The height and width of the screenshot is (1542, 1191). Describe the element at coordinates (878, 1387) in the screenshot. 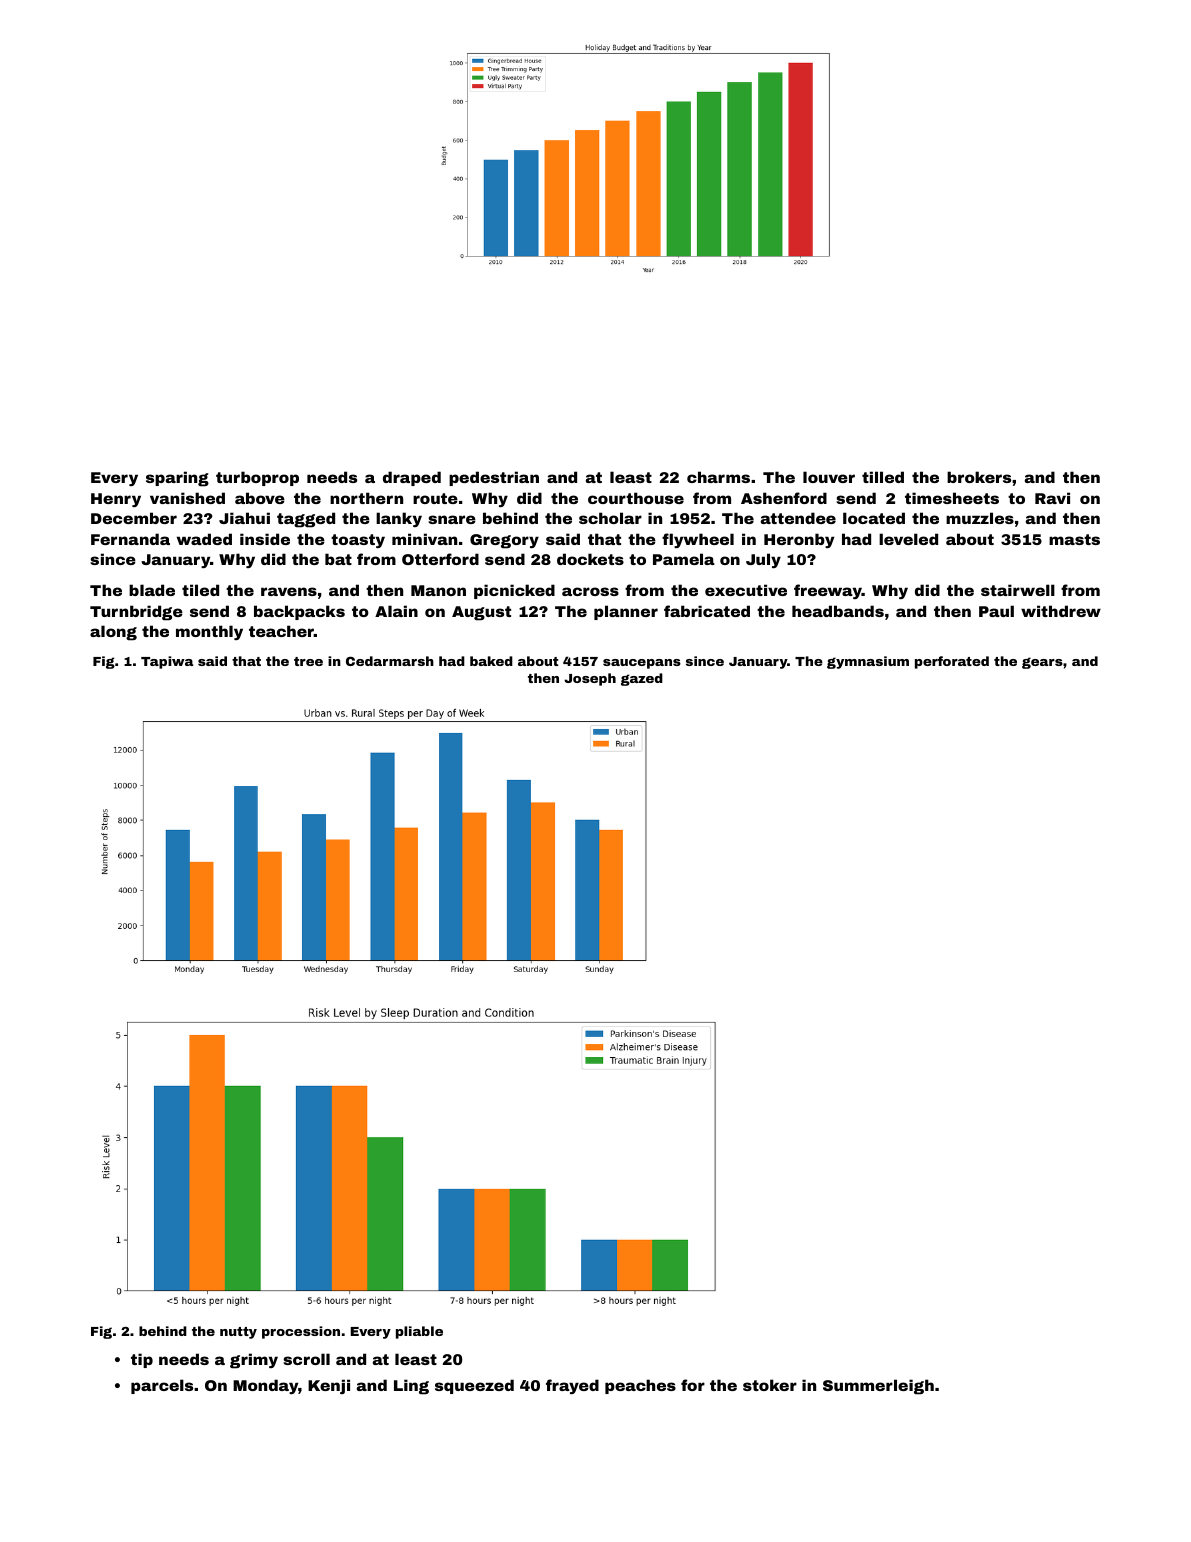

I see `Summerleigh` at that location.
